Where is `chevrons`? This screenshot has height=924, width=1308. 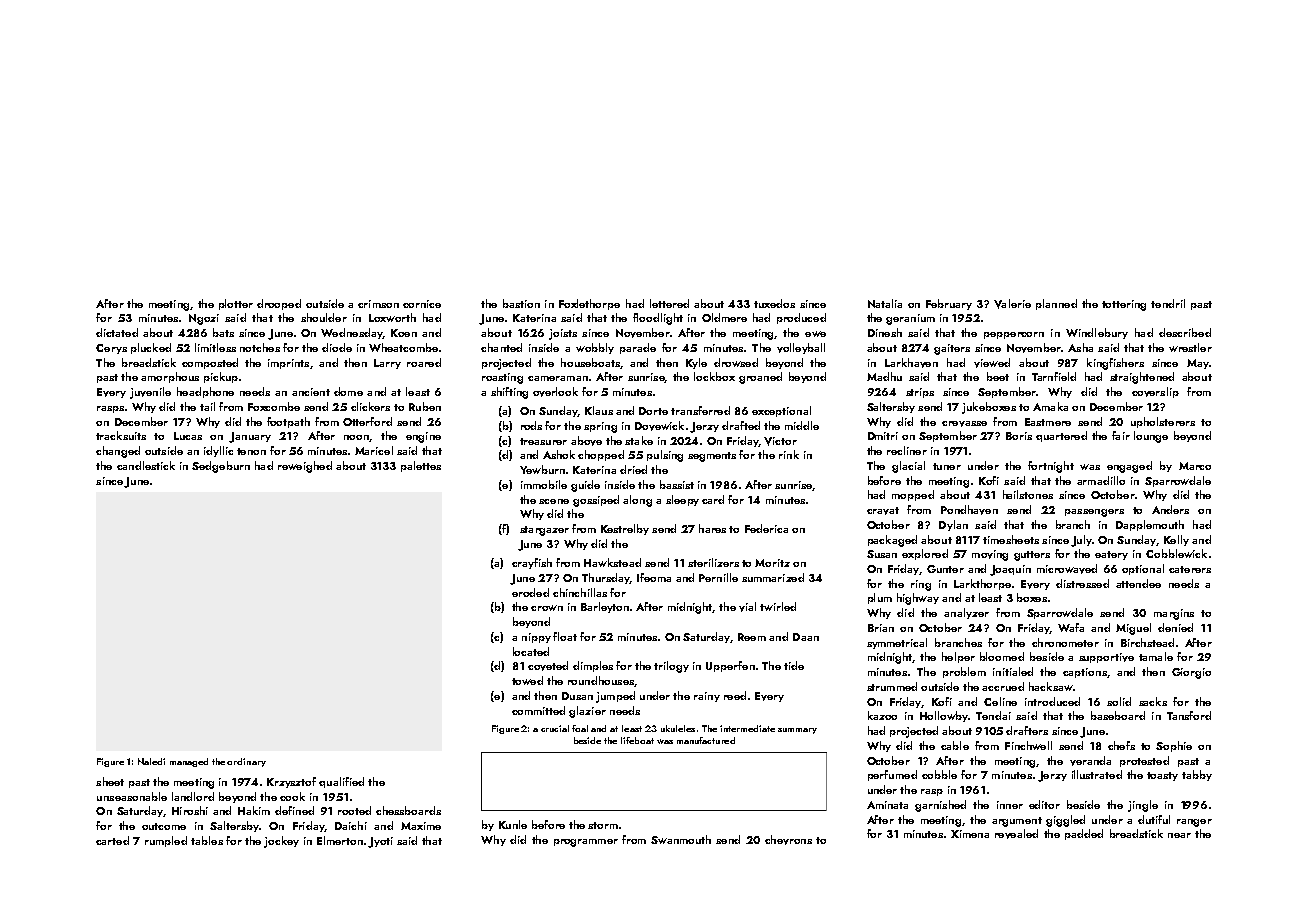 chevrons is located at coordinates (788, 840).
